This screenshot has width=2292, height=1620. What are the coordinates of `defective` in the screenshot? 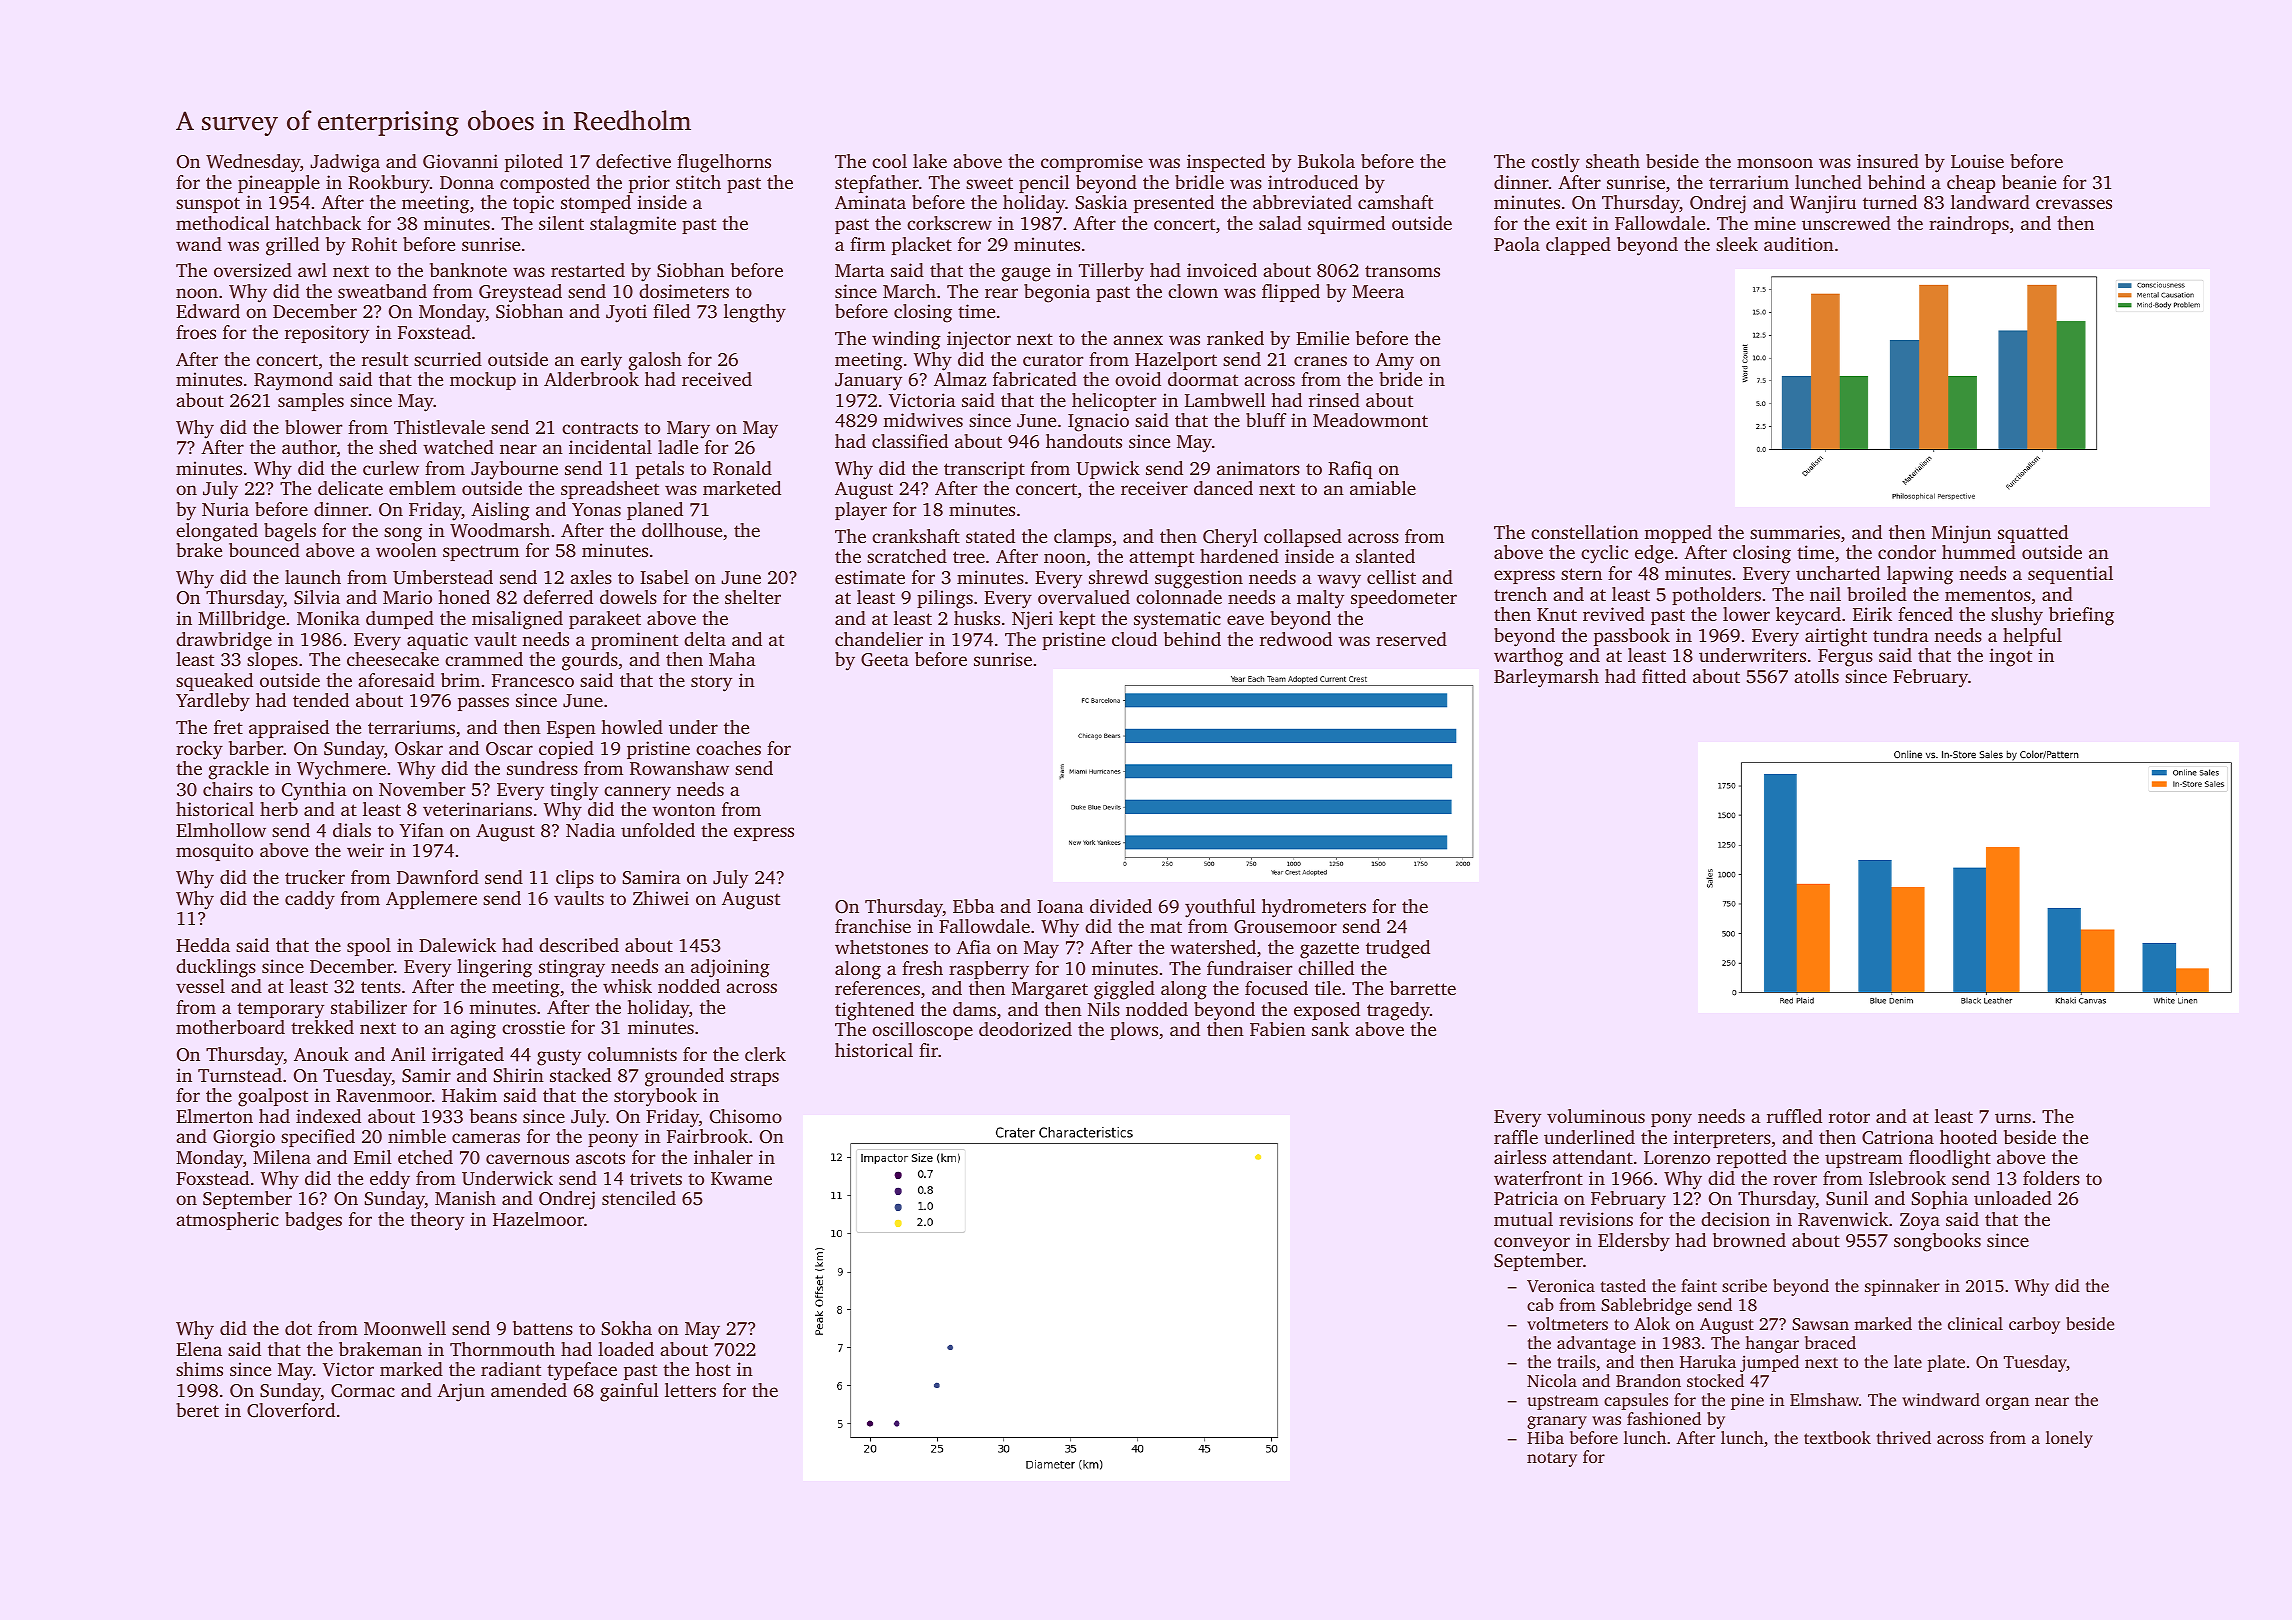 It's located at (633, 161).
